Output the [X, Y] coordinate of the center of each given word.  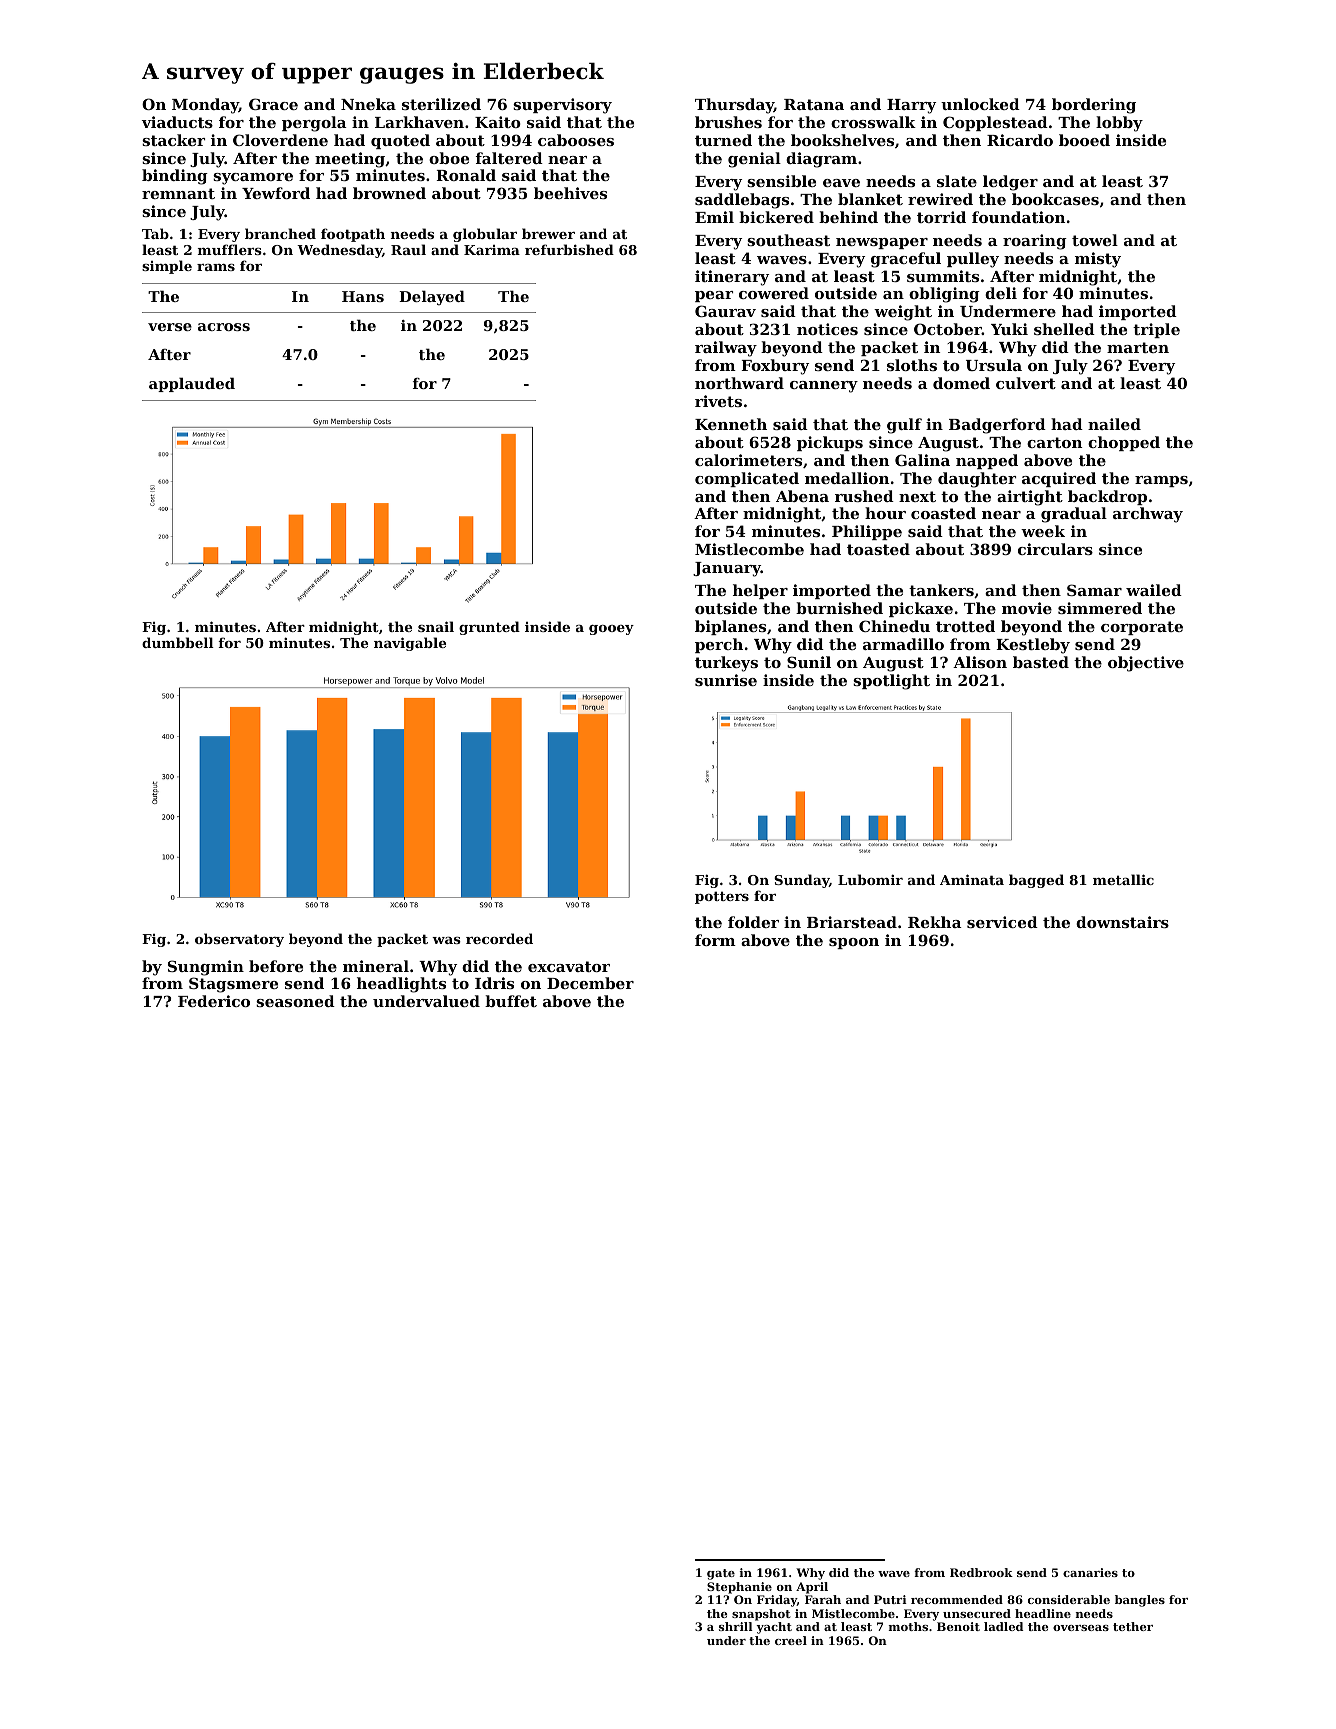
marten [1138, 347]
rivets [718, 401]
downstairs [1122, 922]
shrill [736, 1626]
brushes [728, 122]
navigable [410, 644]
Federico [214, 1001]
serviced [1002, 922]
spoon [854, 943]
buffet [511, 1001]
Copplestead [995, 123]
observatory [239, 940]
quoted [400, 141]
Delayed [432, 297]
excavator [569, 966]
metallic [1123, 879]
